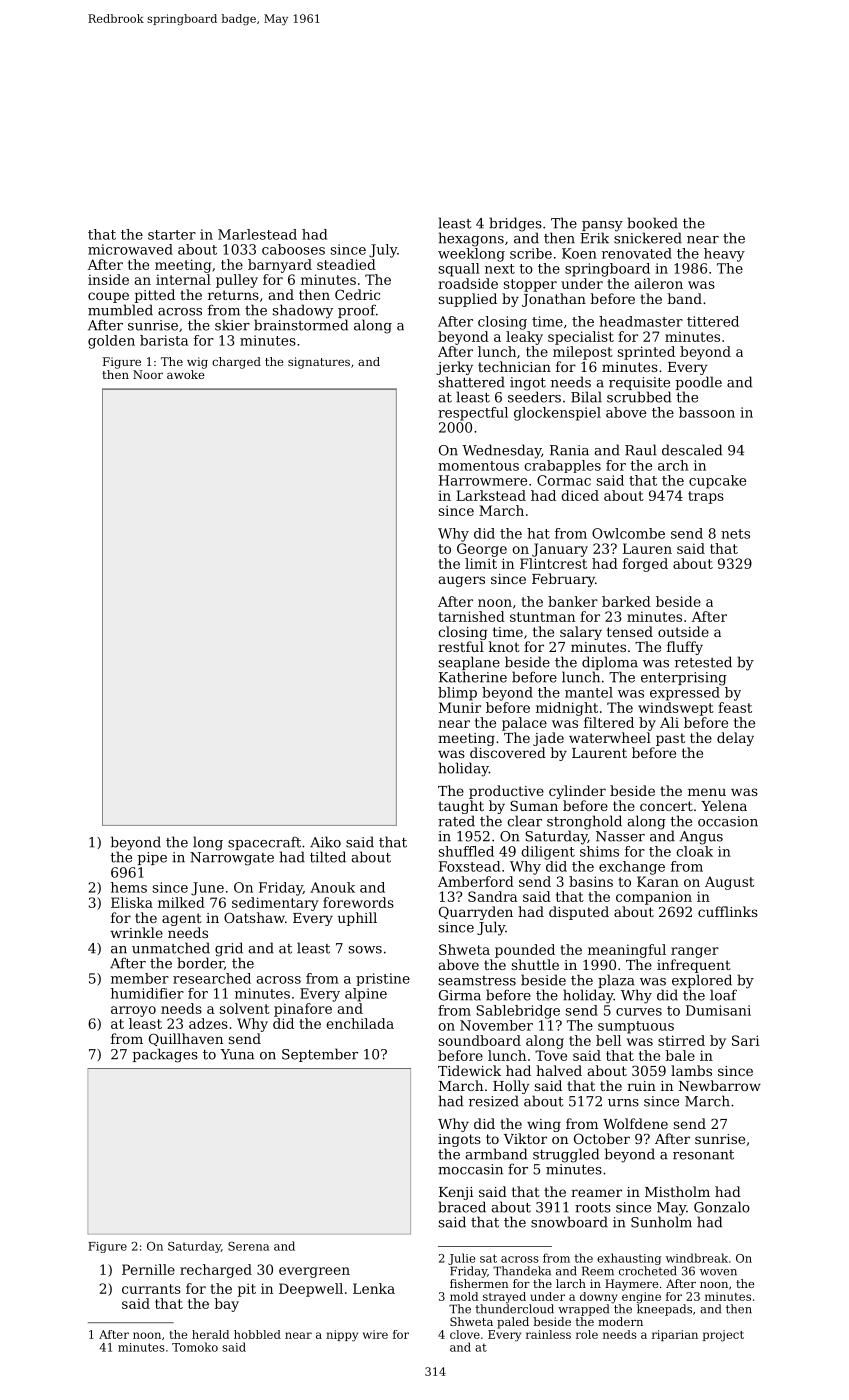 The width and height of the document is (849, 1400). What do you see at coordinates (140, 978) in the document?
I see `member` at bounding box center [140, 978].
